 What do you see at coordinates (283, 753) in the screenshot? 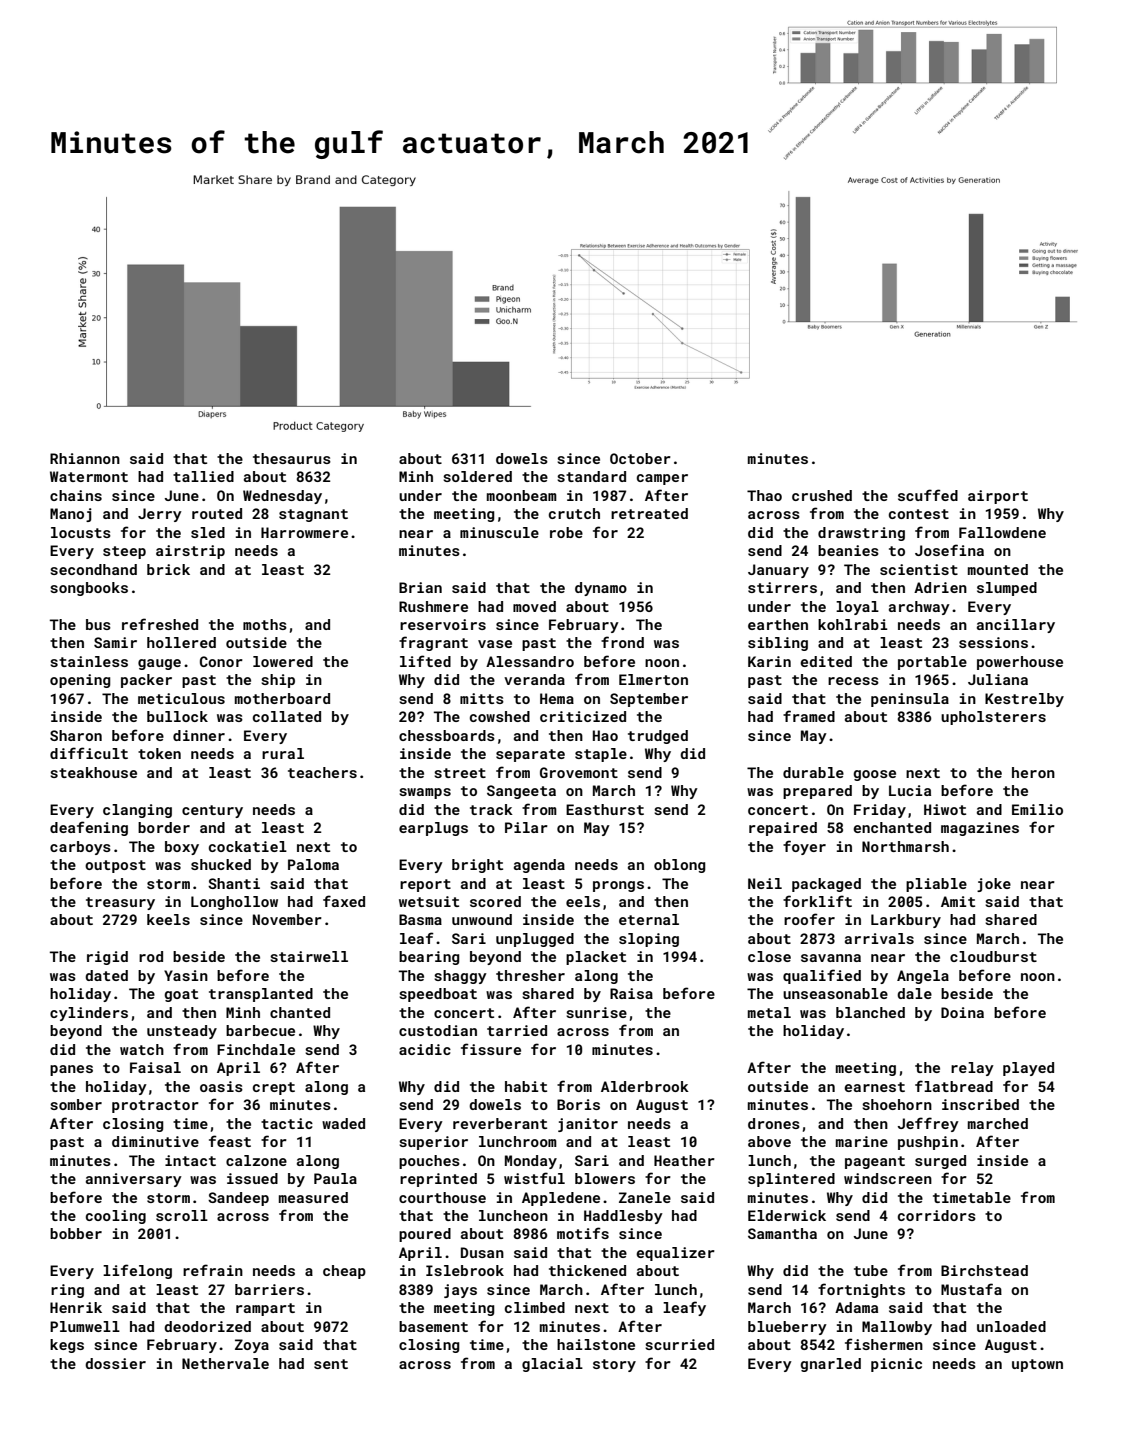
I see `rural` at bounding box center [283, 753].
